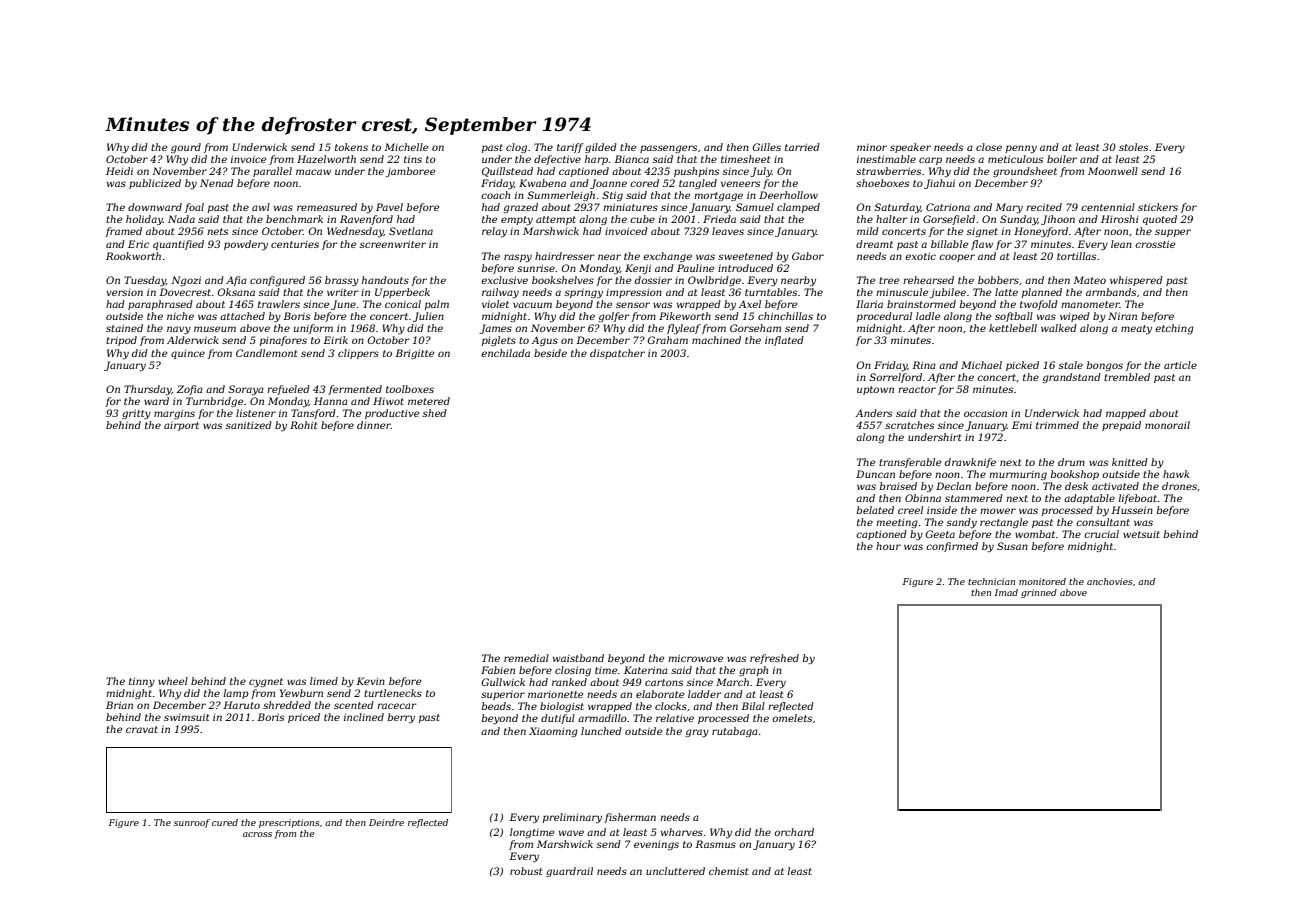  Describe the element at coordinates (766, 147) in the document. I see `Gilles` at that location.
